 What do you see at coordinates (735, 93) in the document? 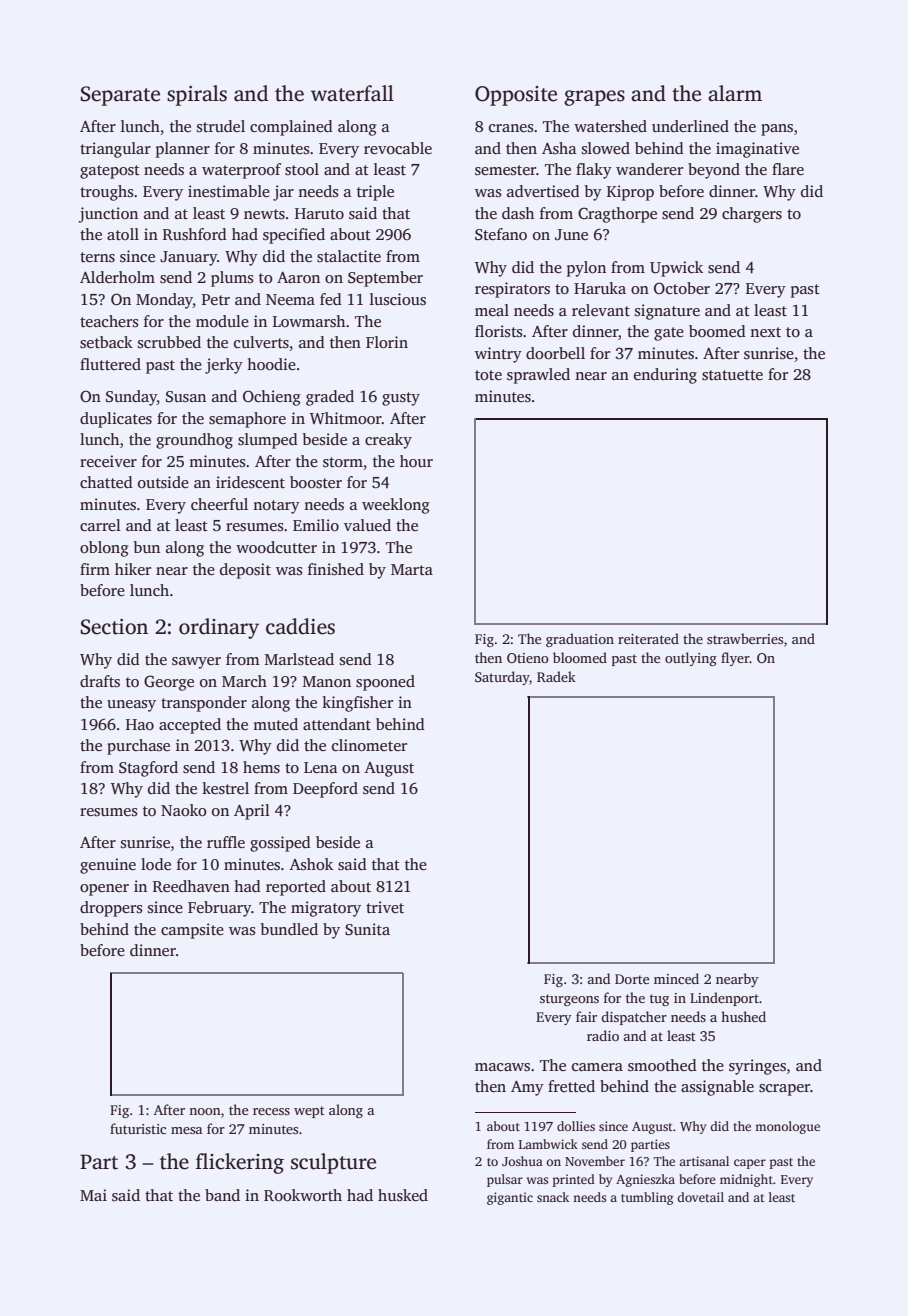
I see `alarm` at bounding box center [735, 93].
